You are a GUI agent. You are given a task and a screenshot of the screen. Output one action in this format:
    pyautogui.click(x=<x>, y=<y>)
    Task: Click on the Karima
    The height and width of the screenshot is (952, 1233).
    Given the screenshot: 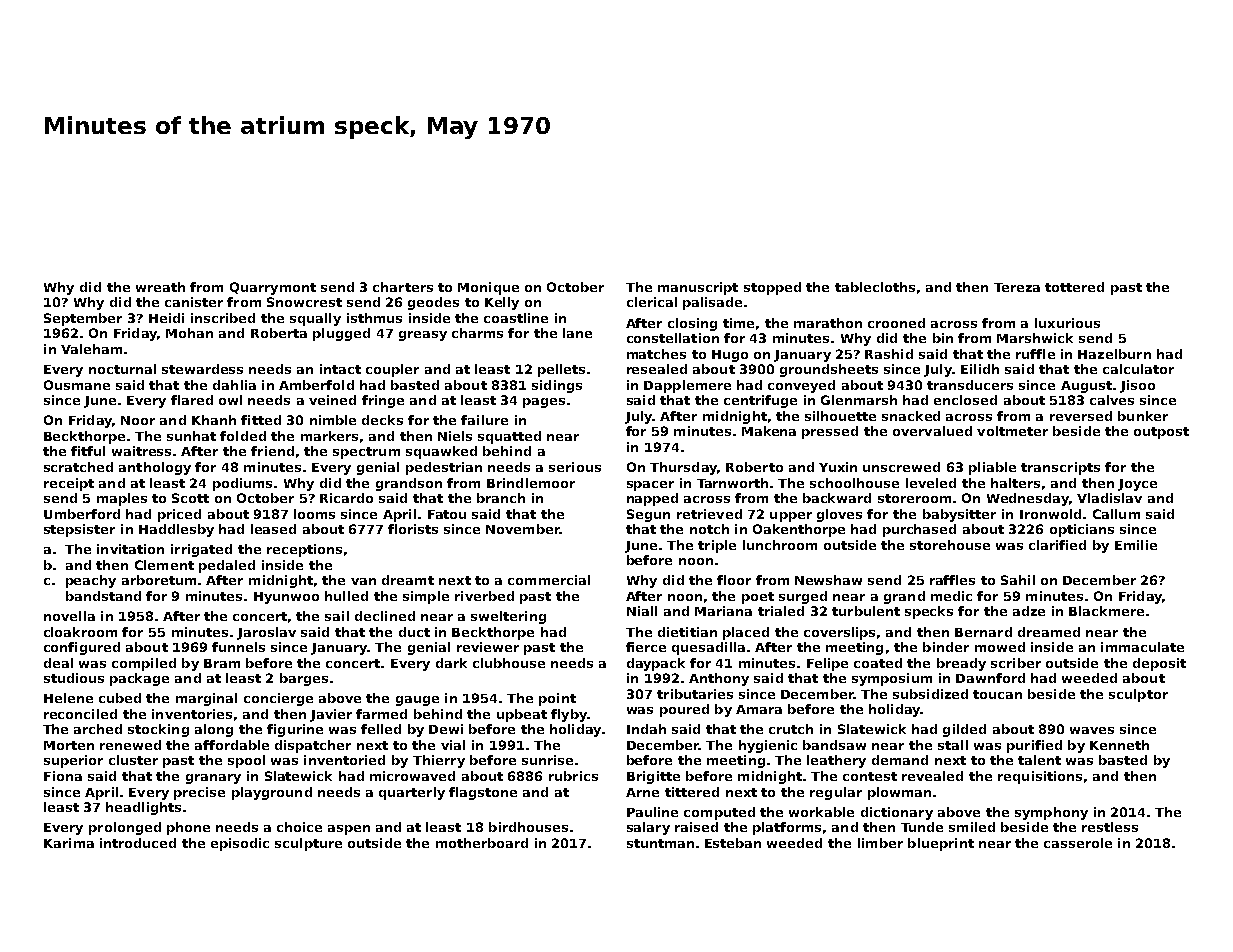 What is the action you would take?
    pyautogui.click(x=69, y=843)
